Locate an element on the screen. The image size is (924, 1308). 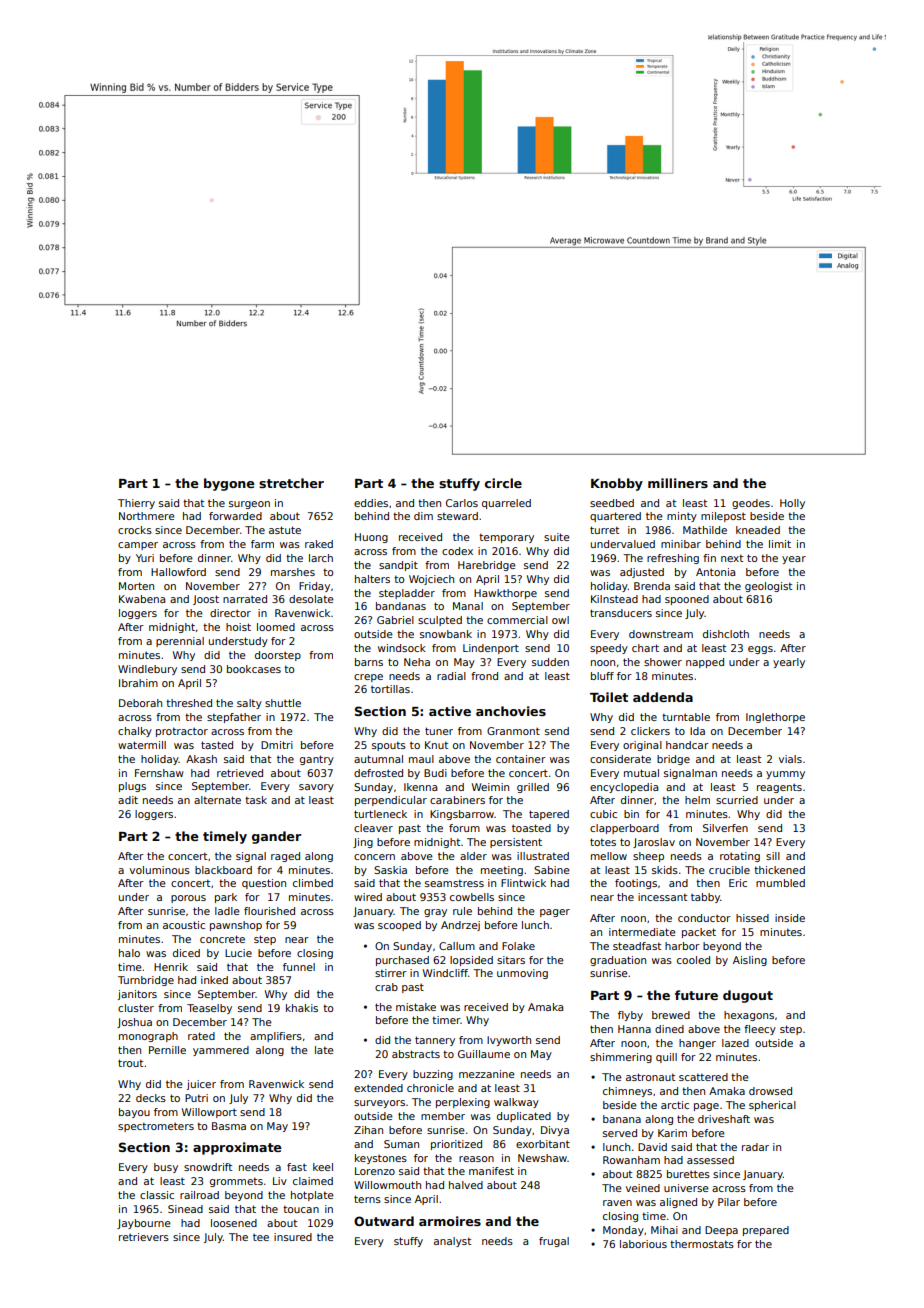
Yuri is located at coordinates (145, 558).
